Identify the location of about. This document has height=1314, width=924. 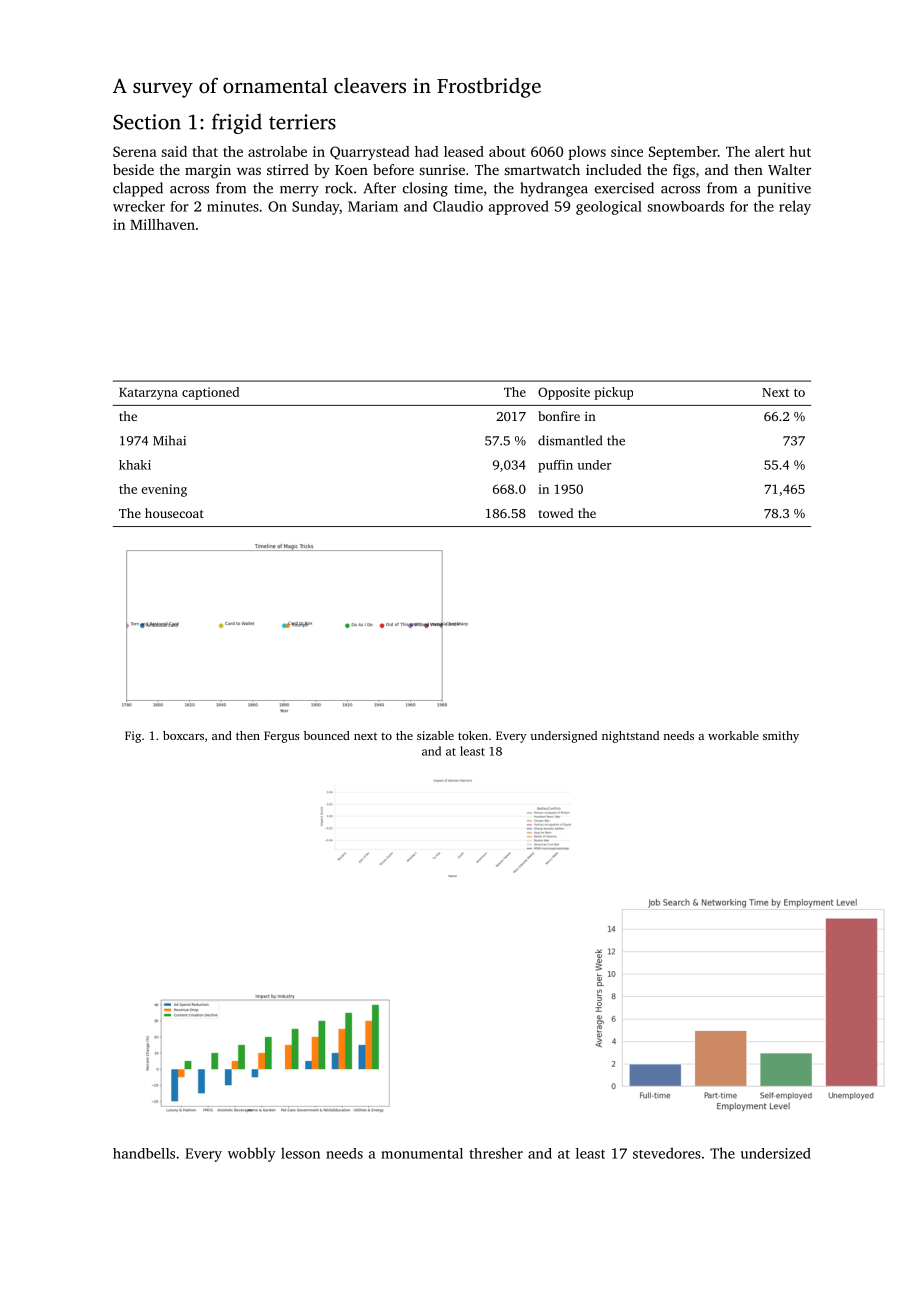
(507, 151).
